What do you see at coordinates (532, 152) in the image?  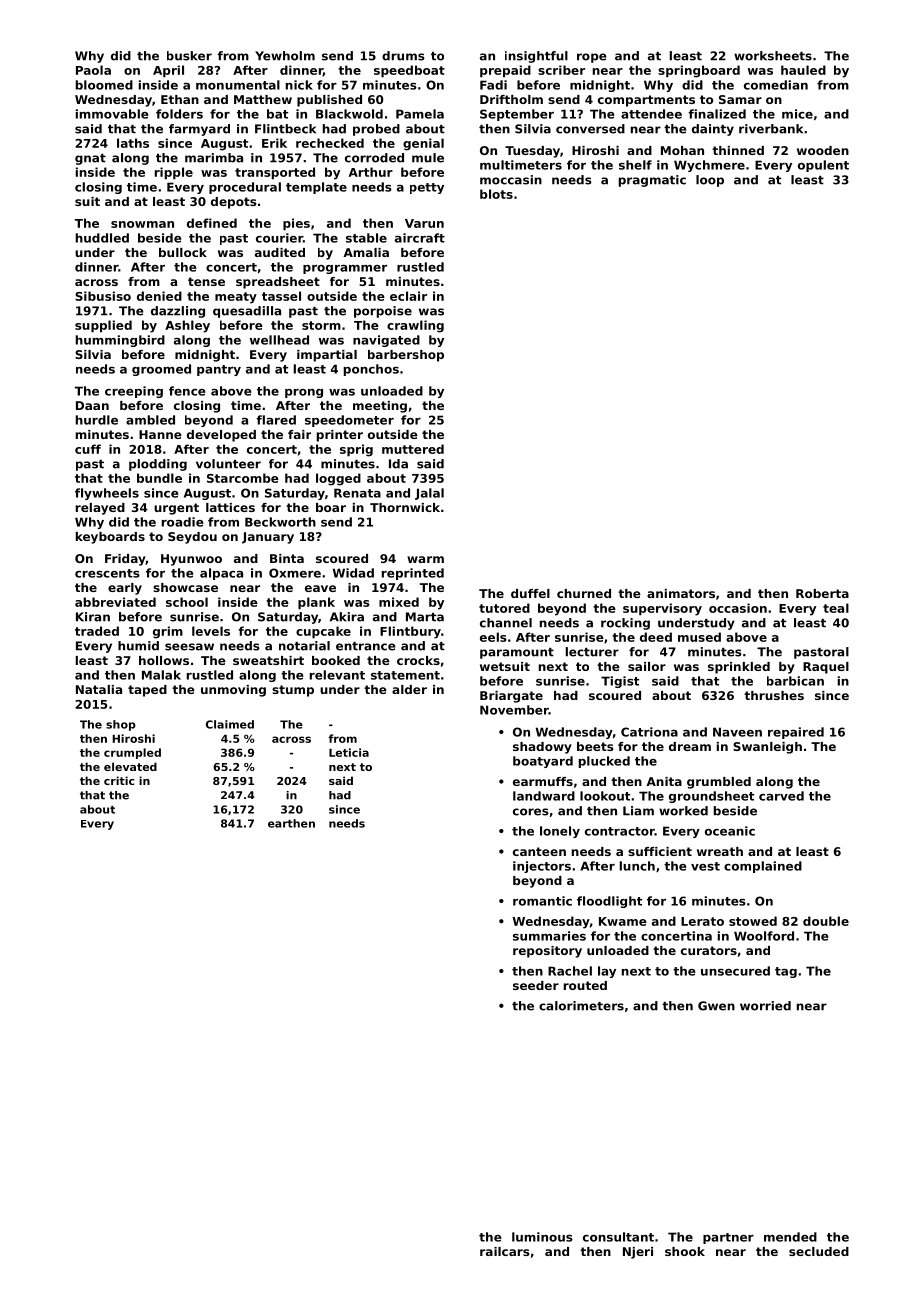 I see `Tuesday` at bounding box center [532, 152].
